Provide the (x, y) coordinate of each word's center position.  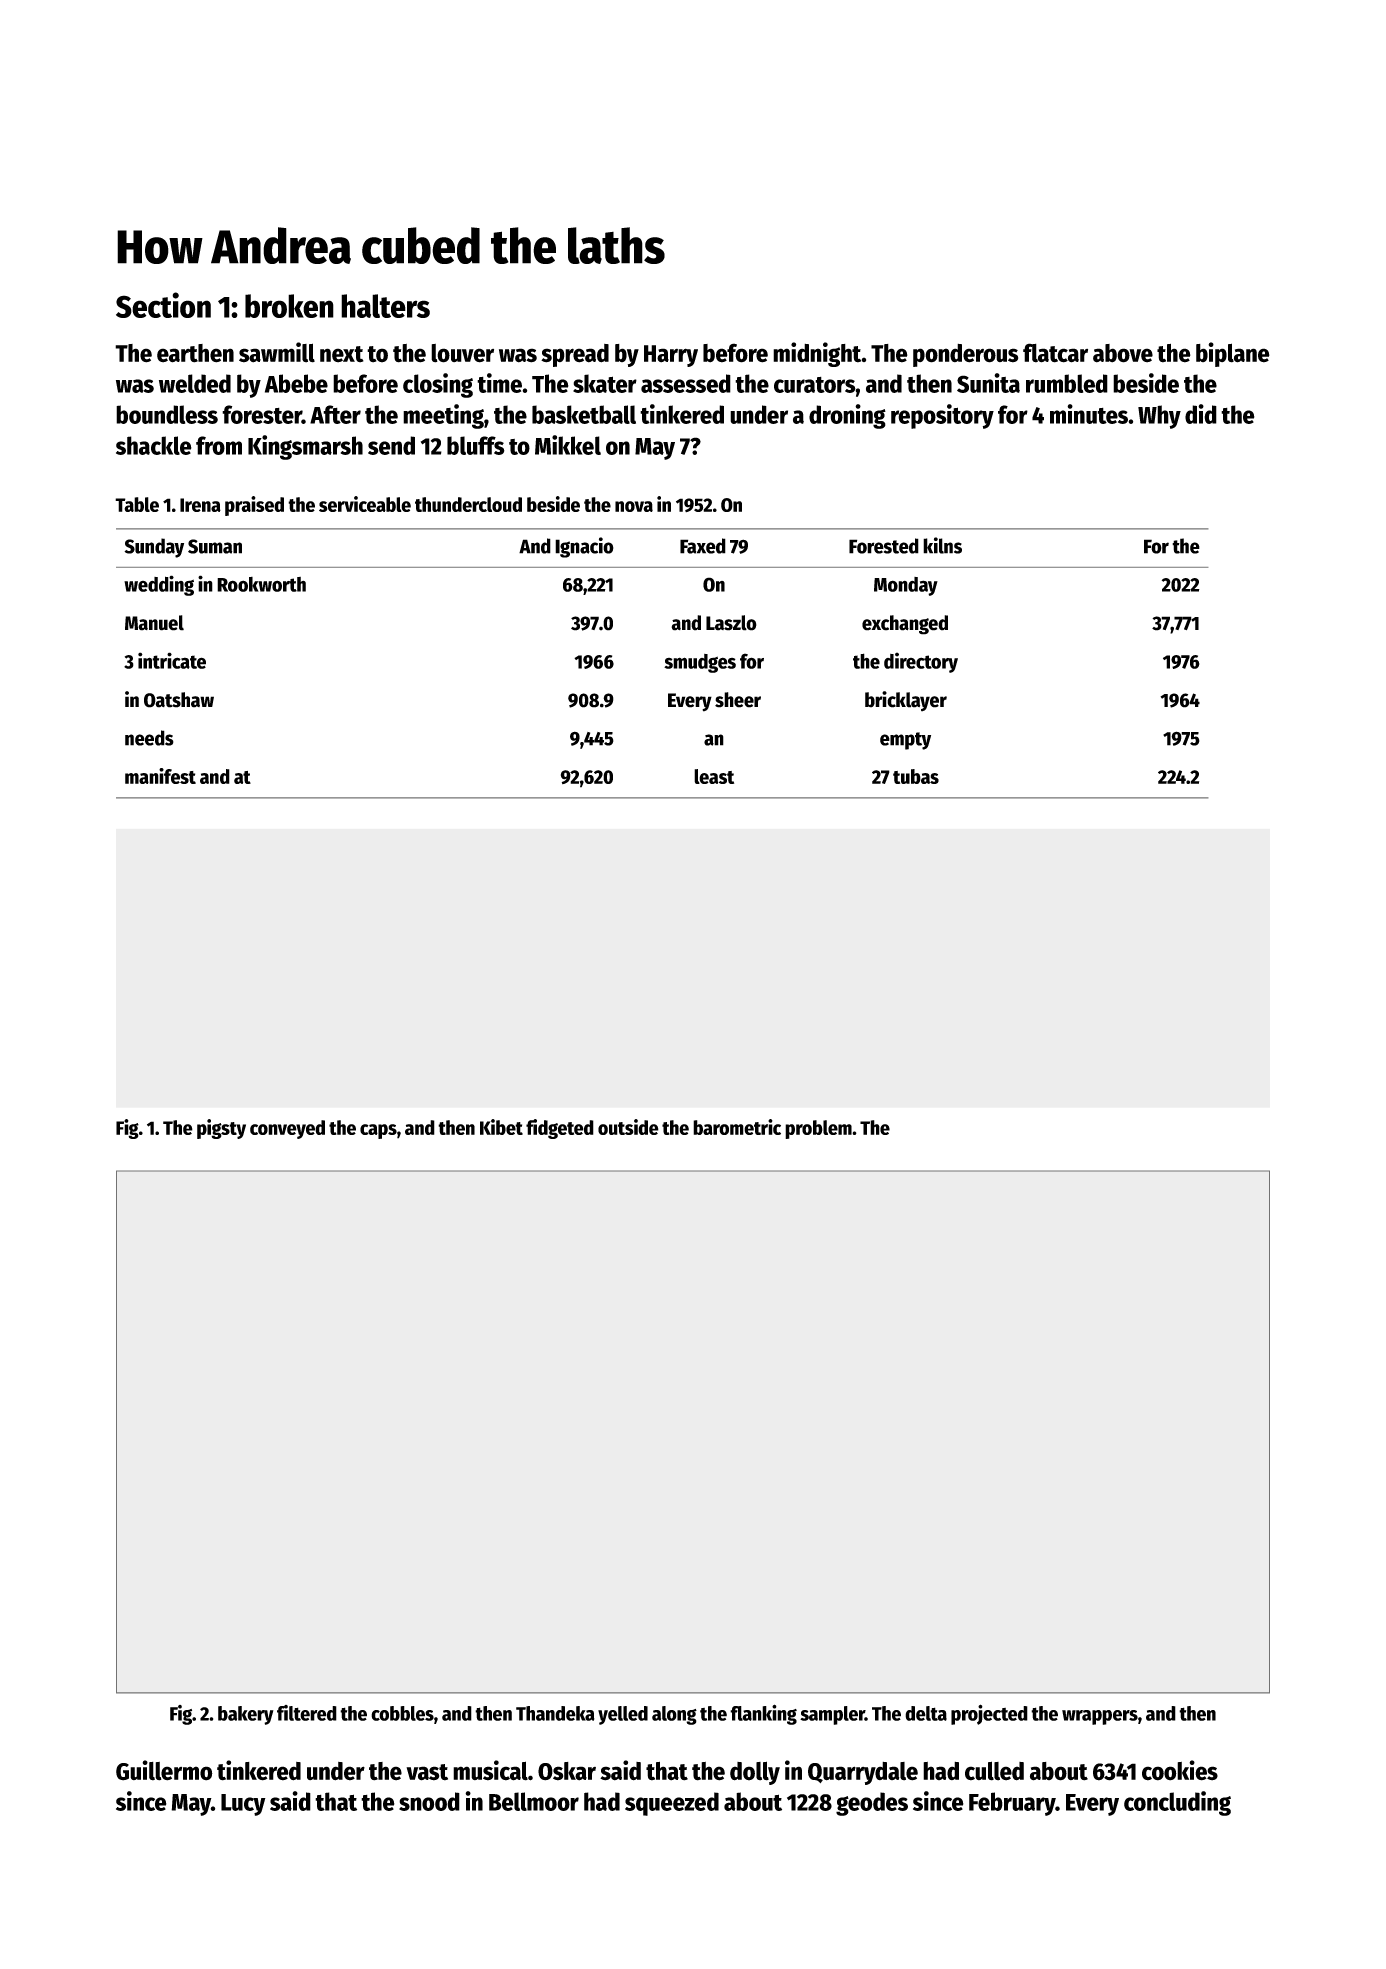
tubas (916, 776)
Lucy (243, 1805)
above (1123, 353)
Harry (671, 356)
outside (628, 1127)
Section (163, 305)
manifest (160, 776)
